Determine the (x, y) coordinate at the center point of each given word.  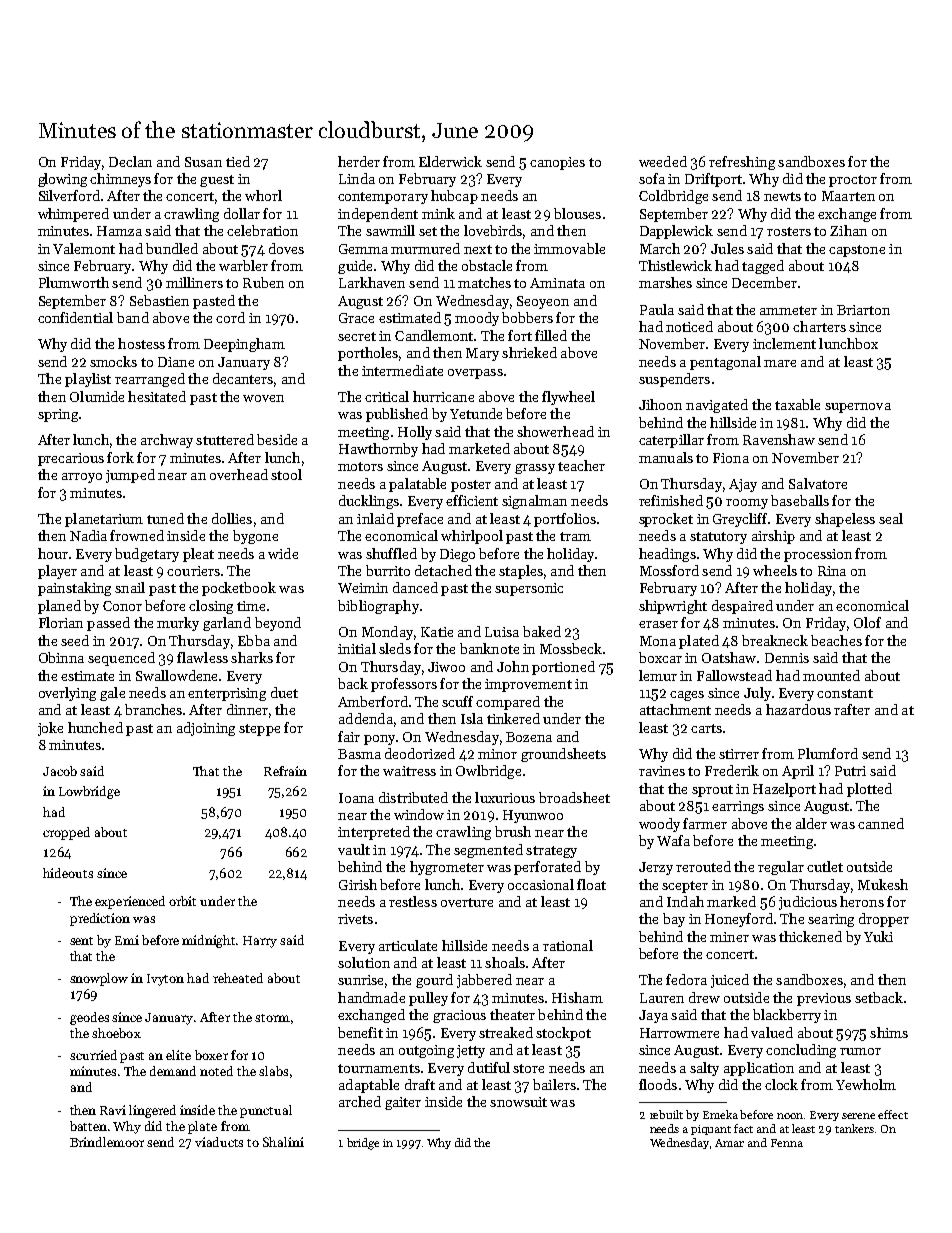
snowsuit (518, 1102)
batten (88, 1126)
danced (415, 587)
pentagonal (725, 363)
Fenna (787, 1143)
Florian (61, 622)
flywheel (568, 398)
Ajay (743, 485)
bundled (172, 248)
